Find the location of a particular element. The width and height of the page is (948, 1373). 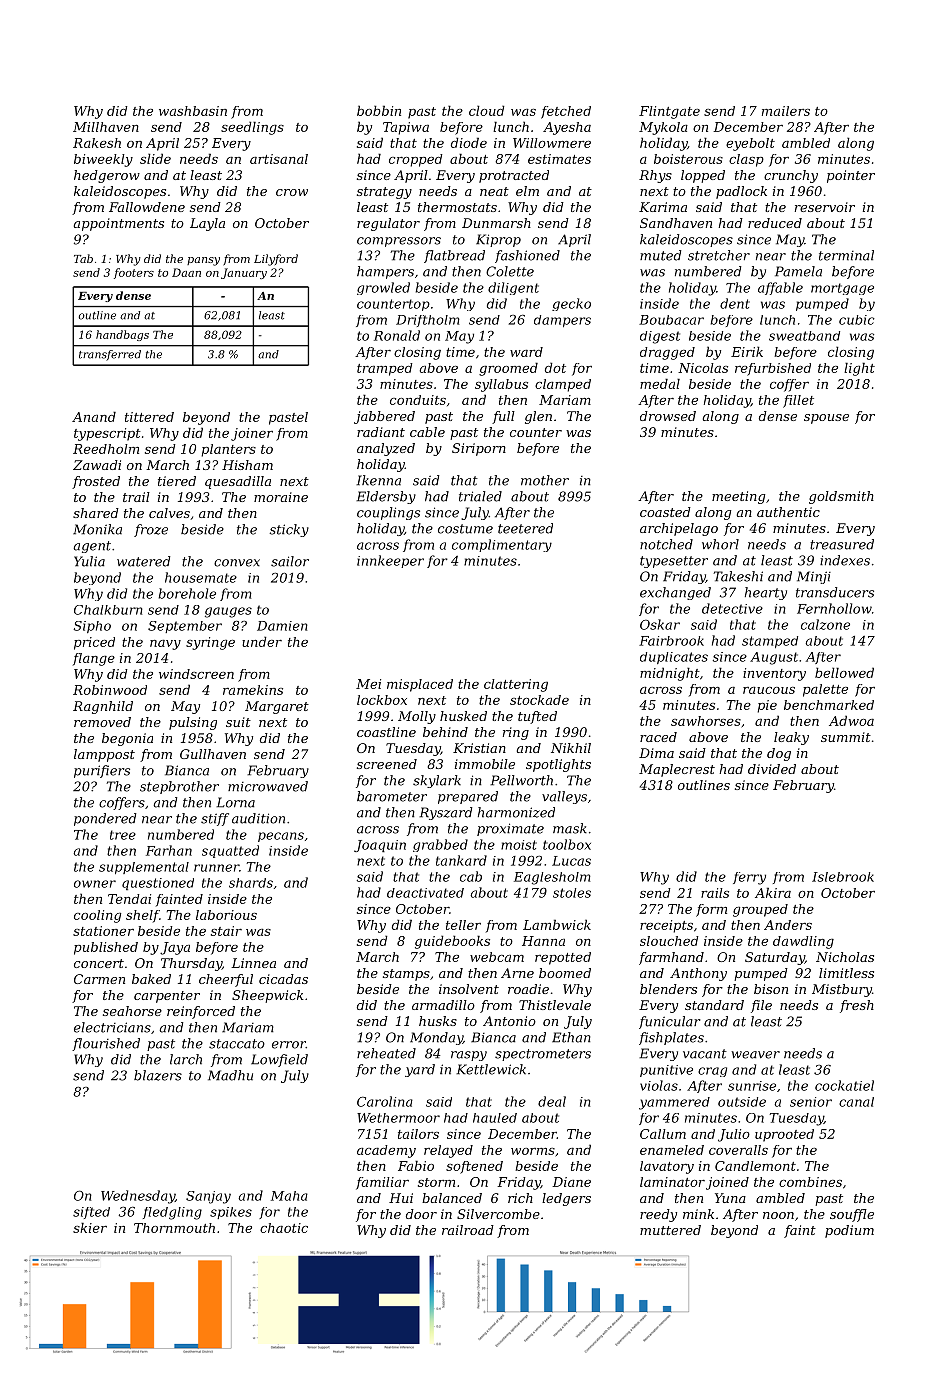

washbasin is located at coordinates (193, 111).
